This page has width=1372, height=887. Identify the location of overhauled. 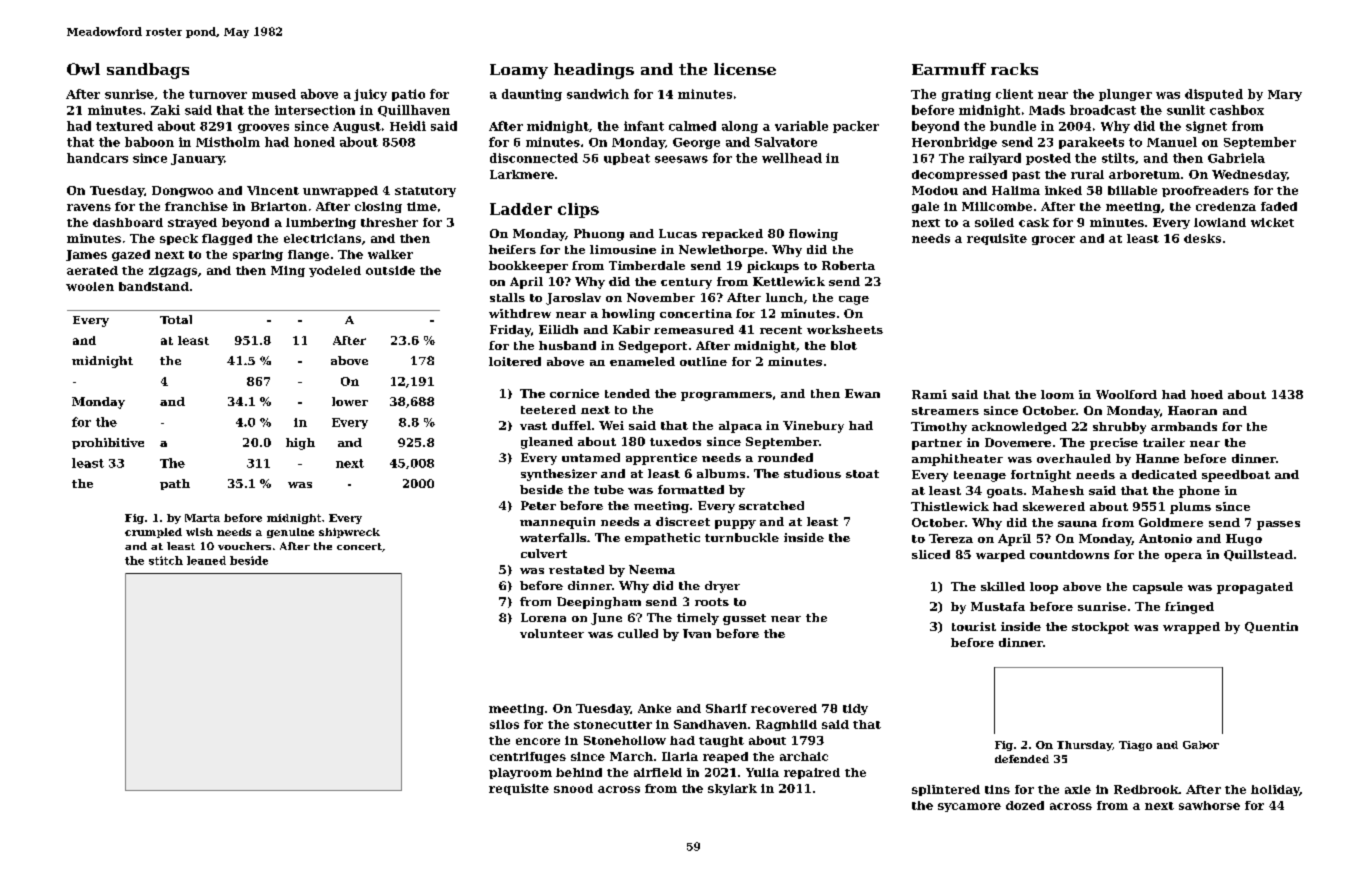
(1074, 458).
